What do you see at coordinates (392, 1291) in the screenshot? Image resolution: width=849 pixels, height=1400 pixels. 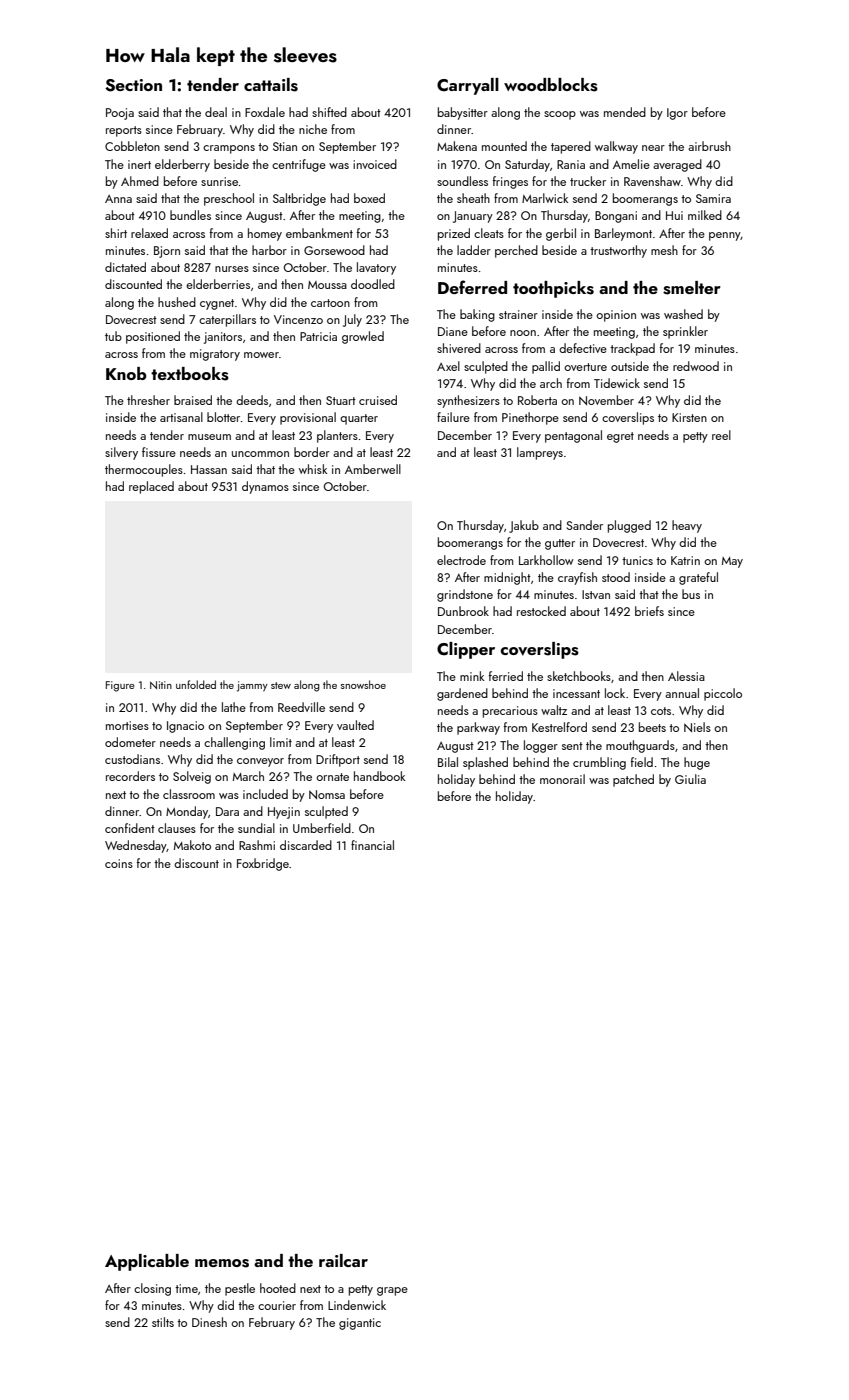 I see `grape` at bounding box center [392, 1291].
